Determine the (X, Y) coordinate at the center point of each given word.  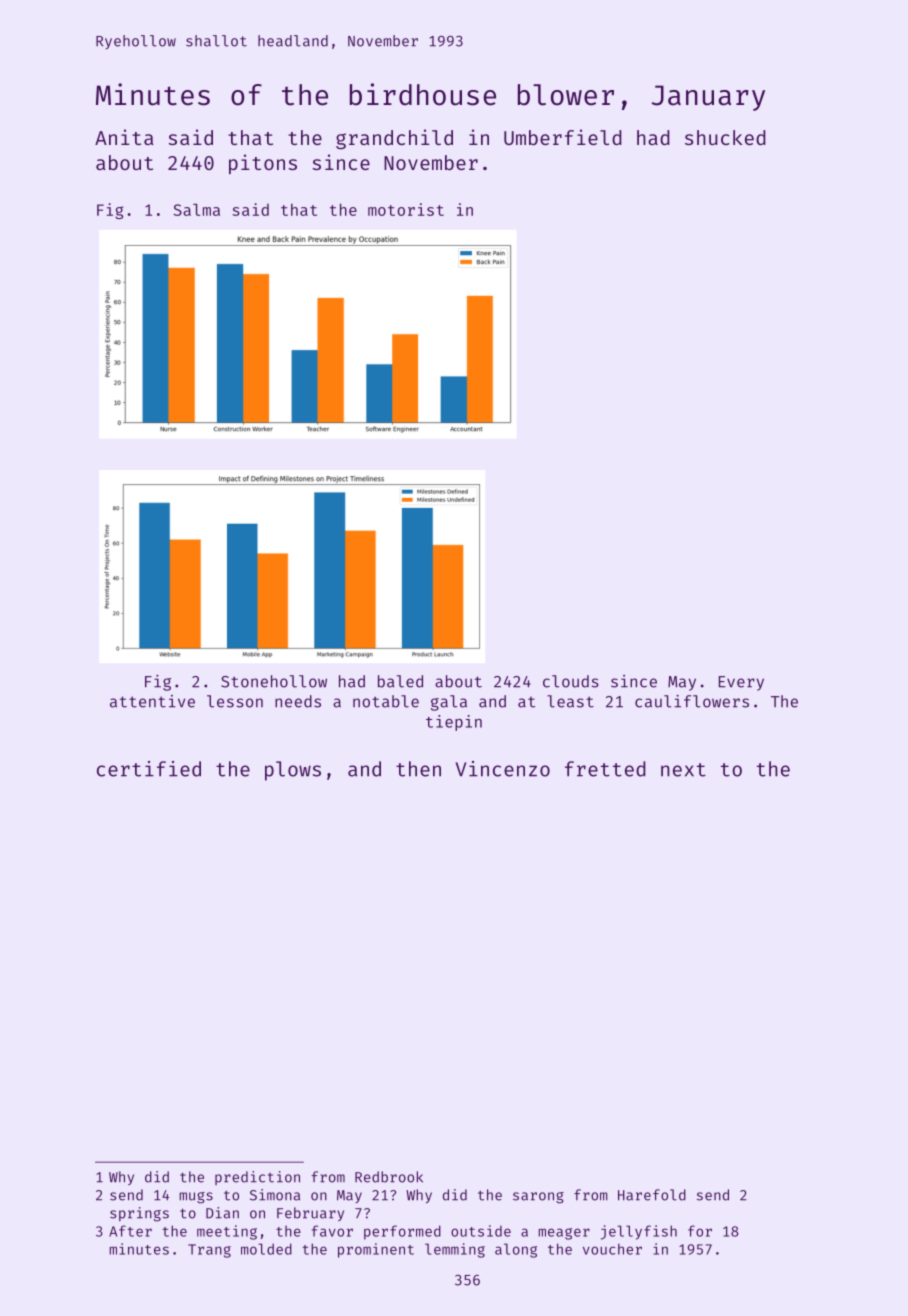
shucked (725, 137)
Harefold (652, 1195)
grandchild (394, 139)
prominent (376, 1250)
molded (266, 1249)
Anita (124, 137)
